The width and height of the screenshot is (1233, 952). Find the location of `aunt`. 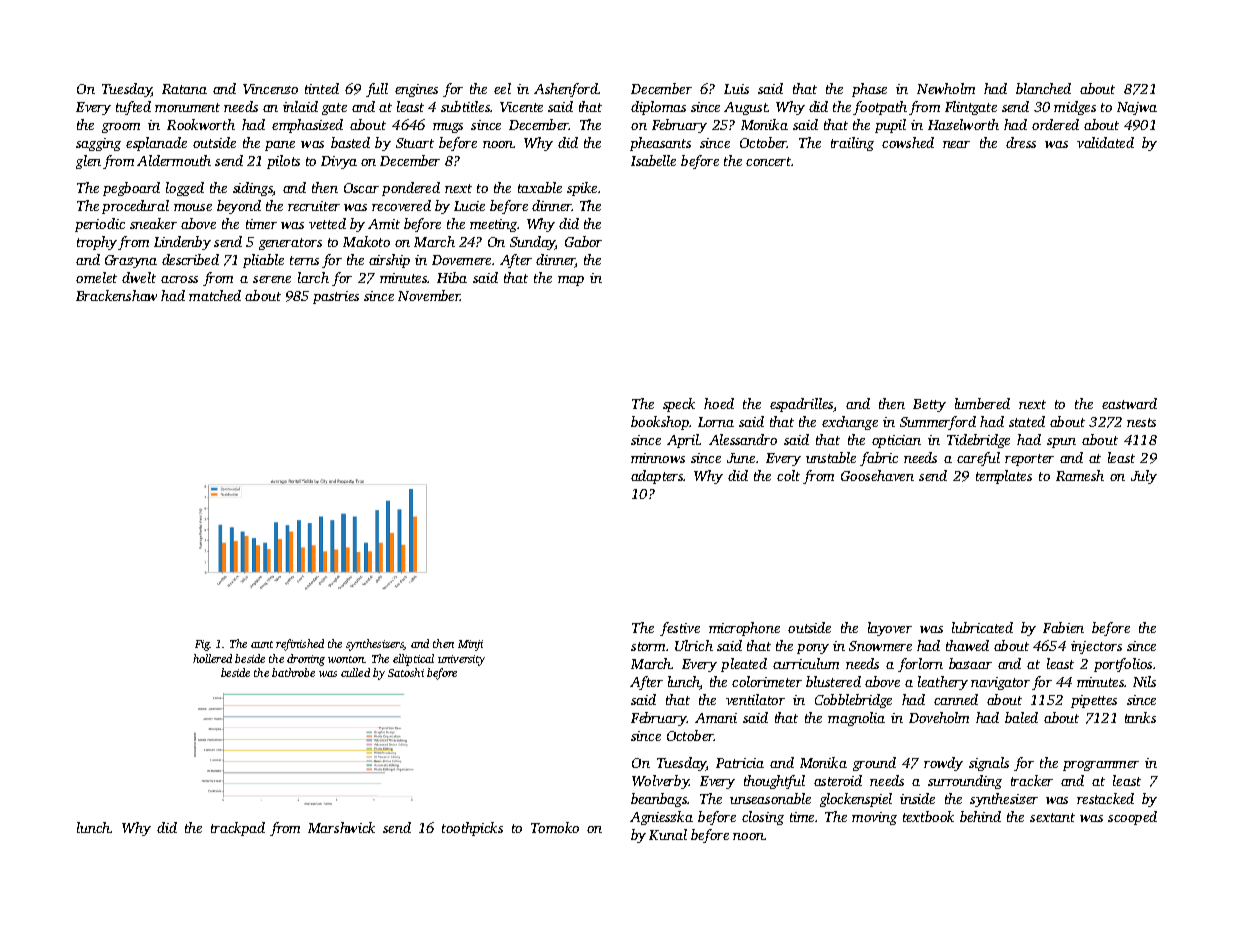

aunt is located at coordinates (262, 644).
